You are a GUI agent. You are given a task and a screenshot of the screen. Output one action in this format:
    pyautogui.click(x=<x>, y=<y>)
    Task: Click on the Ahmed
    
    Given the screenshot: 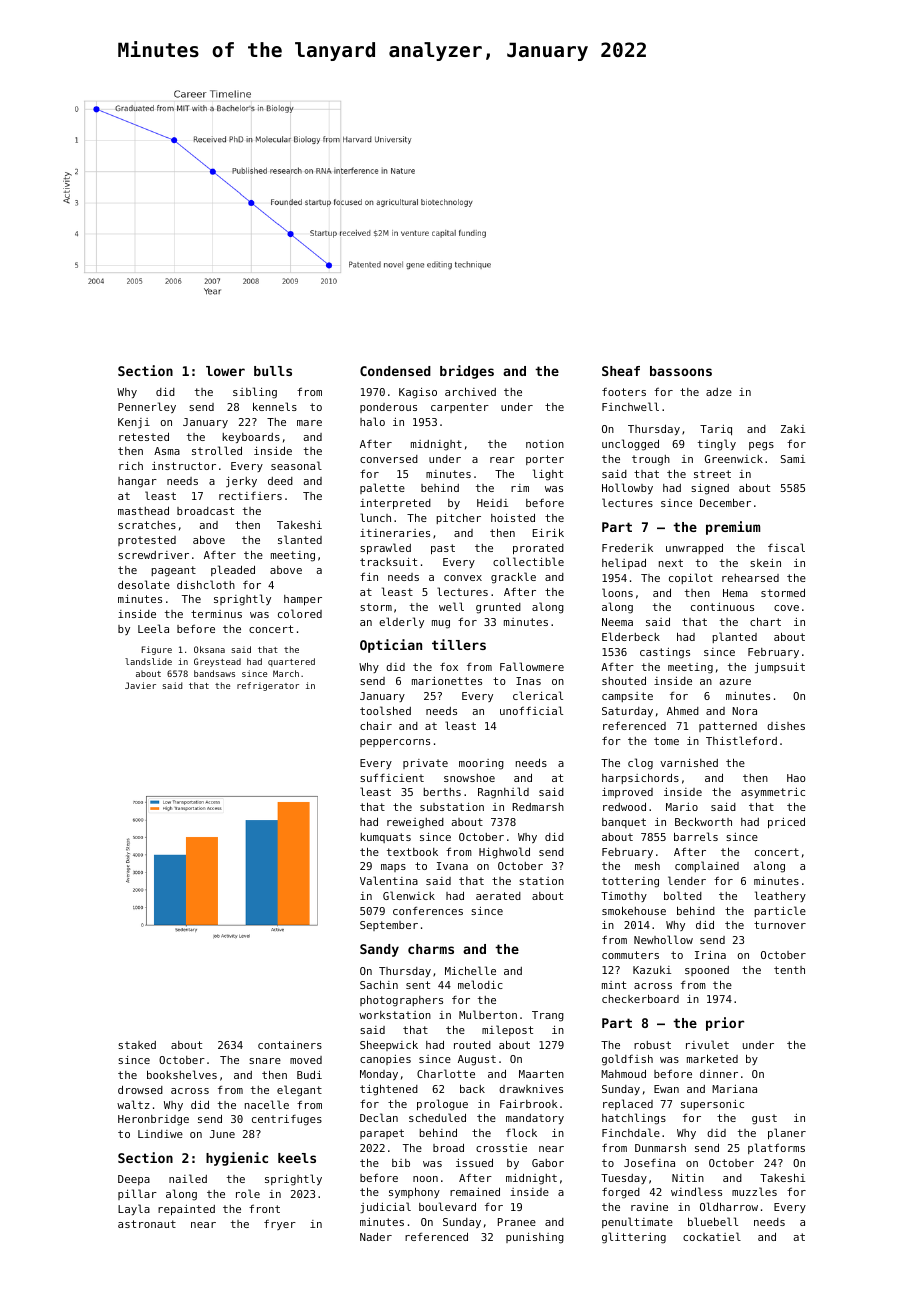 What is the action you would take?
    pyautogui.click(x=683, y=710)
